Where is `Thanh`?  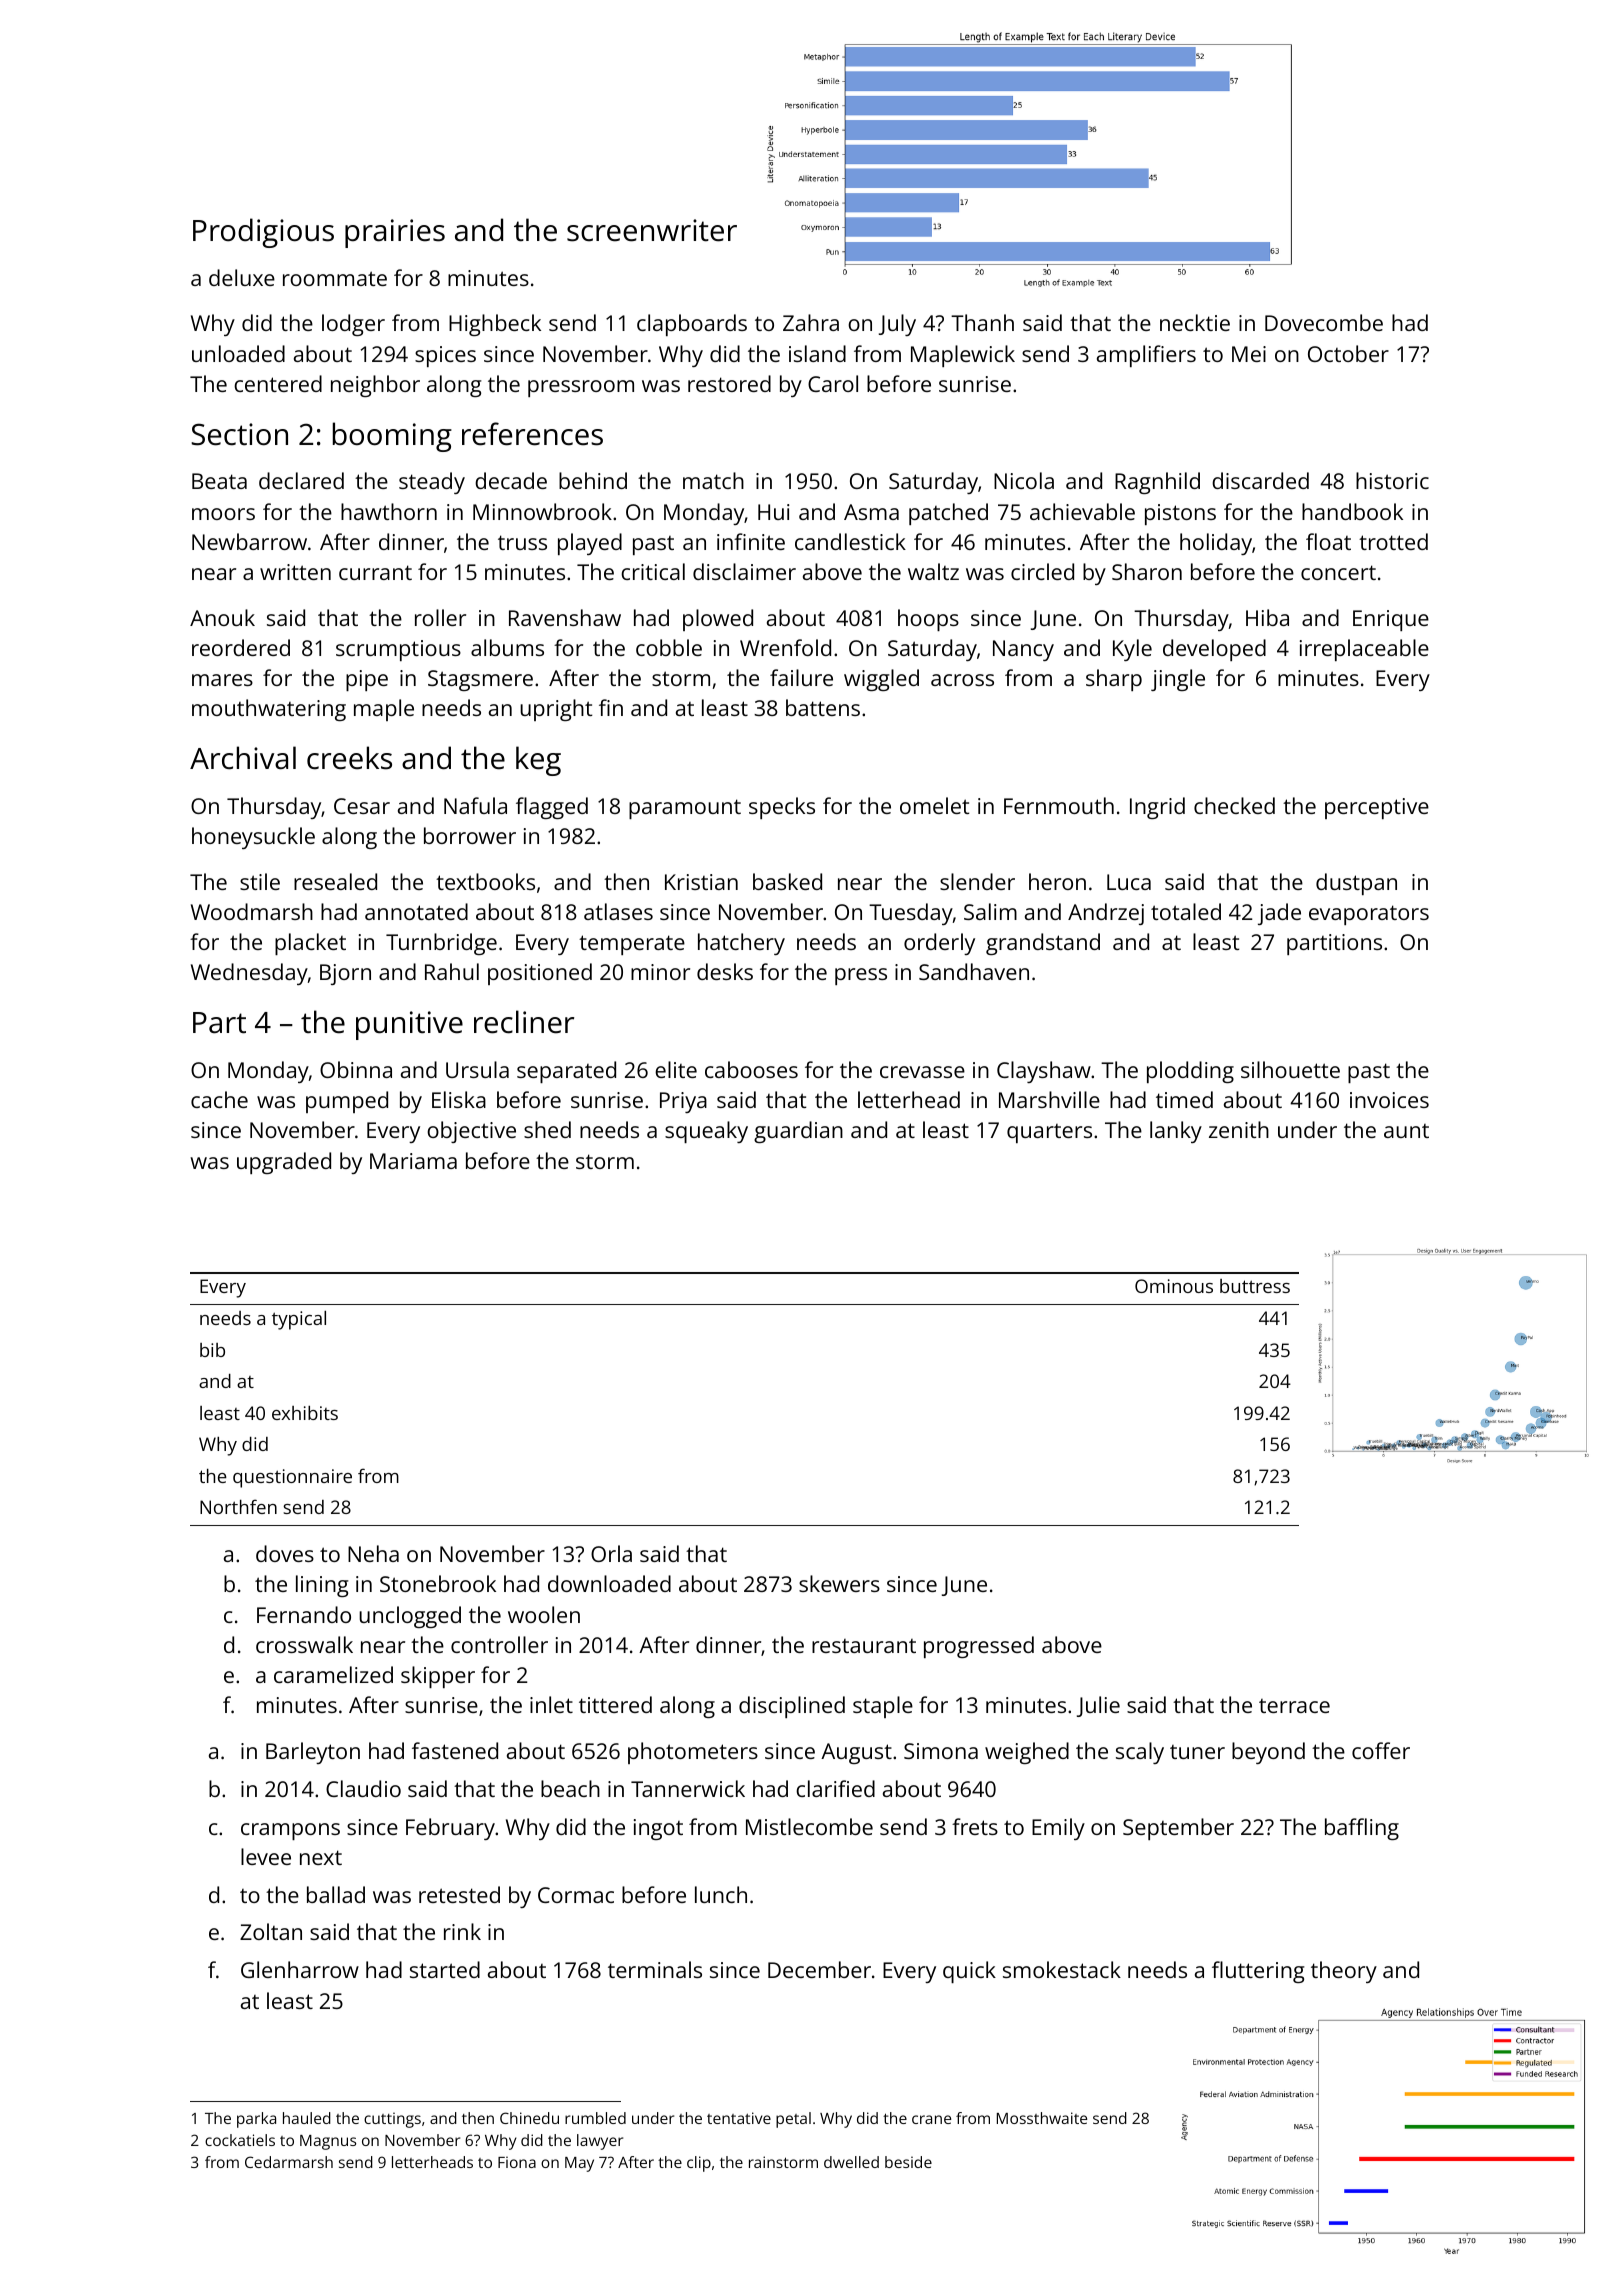
Thanh is located at coordinates (982, 322).
